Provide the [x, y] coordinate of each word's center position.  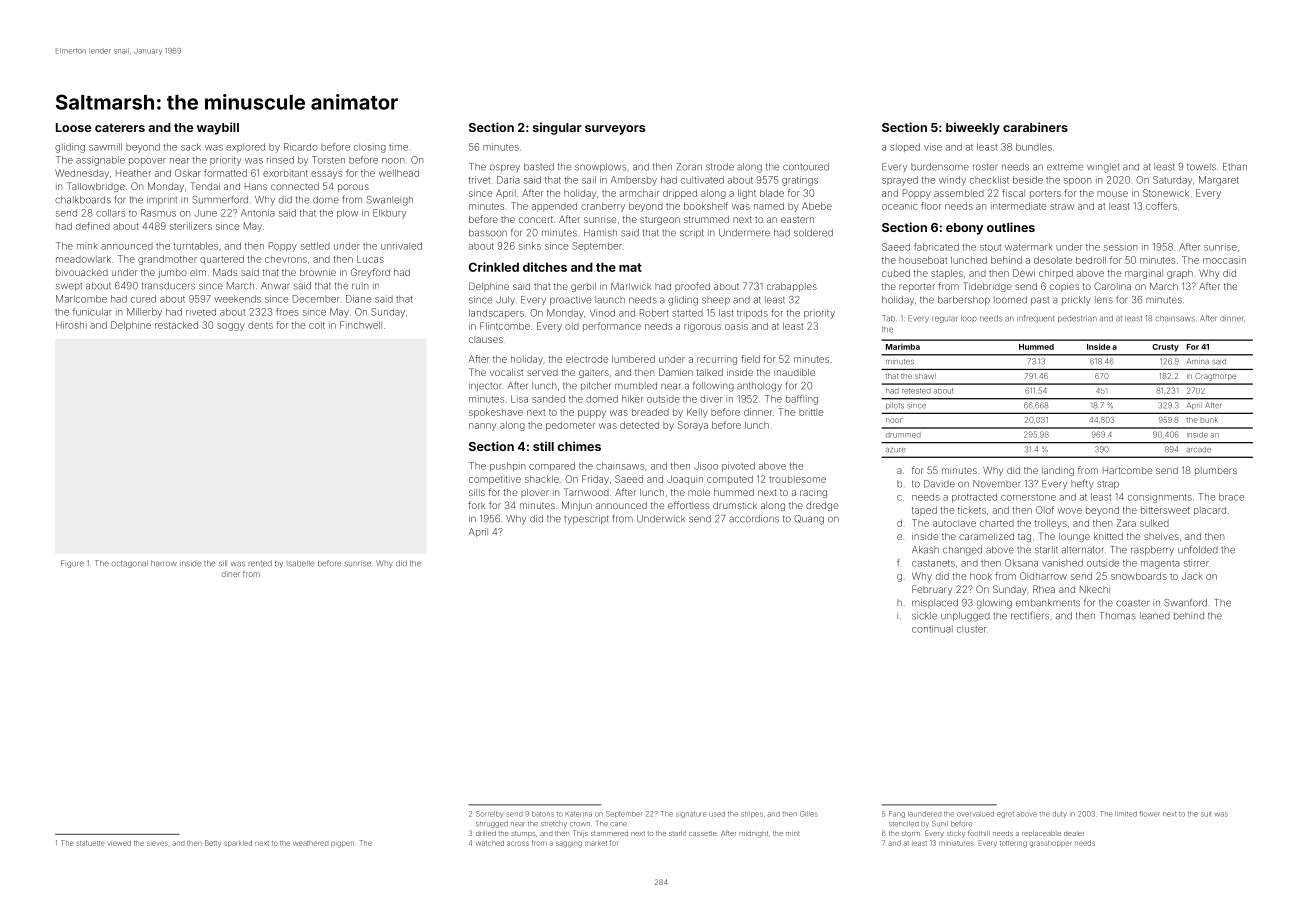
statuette [90, 843]
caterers [120, 127]
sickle [924, 616]
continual [932, 629]
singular [557, 128]
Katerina [579, 814]
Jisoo [706, 466]
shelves [1161, 536]
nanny [482, 427]
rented [260, 563]
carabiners [1035, 127]
